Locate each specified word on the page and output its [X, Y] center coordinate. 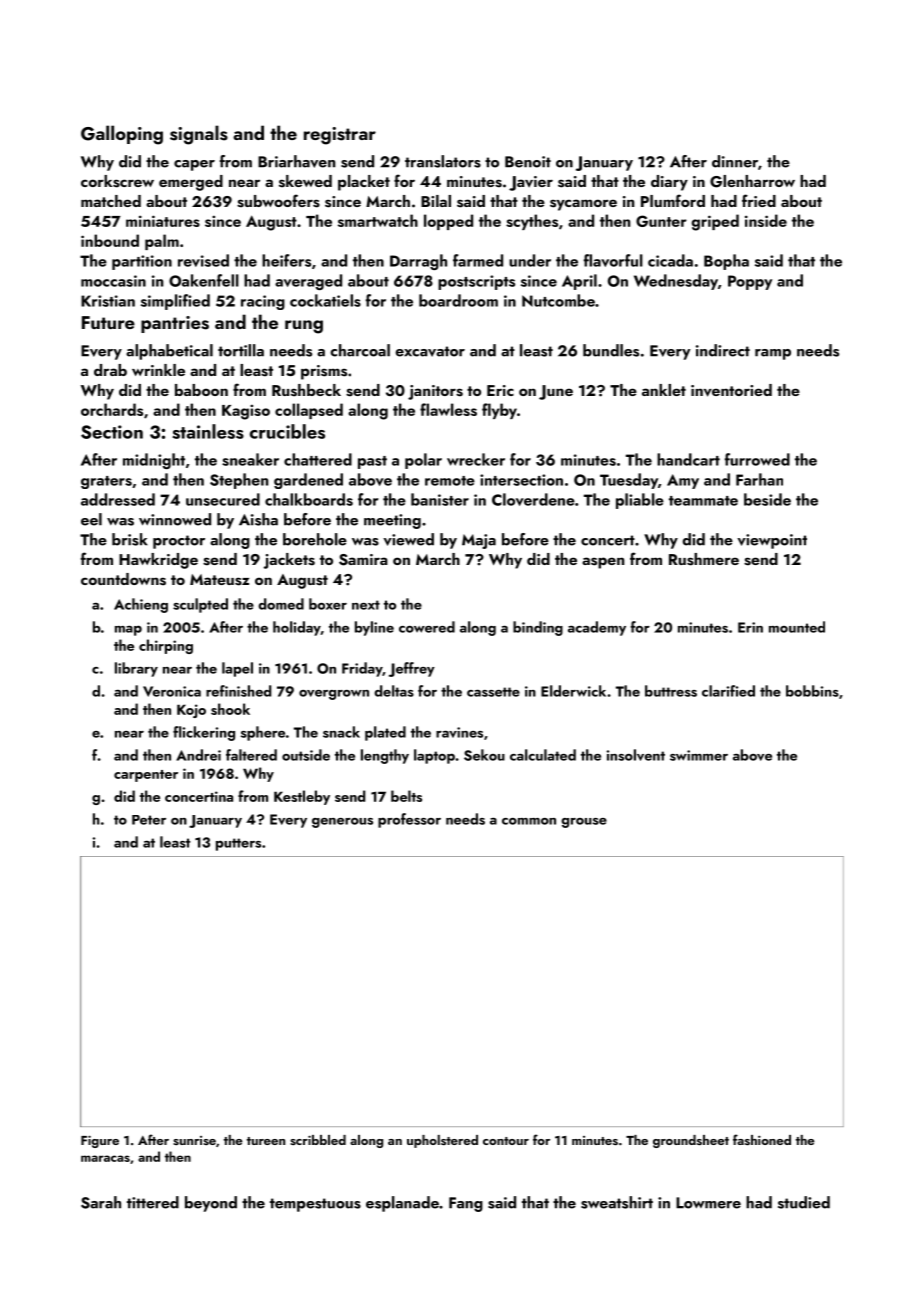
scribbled [318, 1140]
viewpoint [772, 541]
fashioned [762, 1139]
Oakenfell [204, 280]
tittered [153, 1202]
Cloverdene [533, 499]
